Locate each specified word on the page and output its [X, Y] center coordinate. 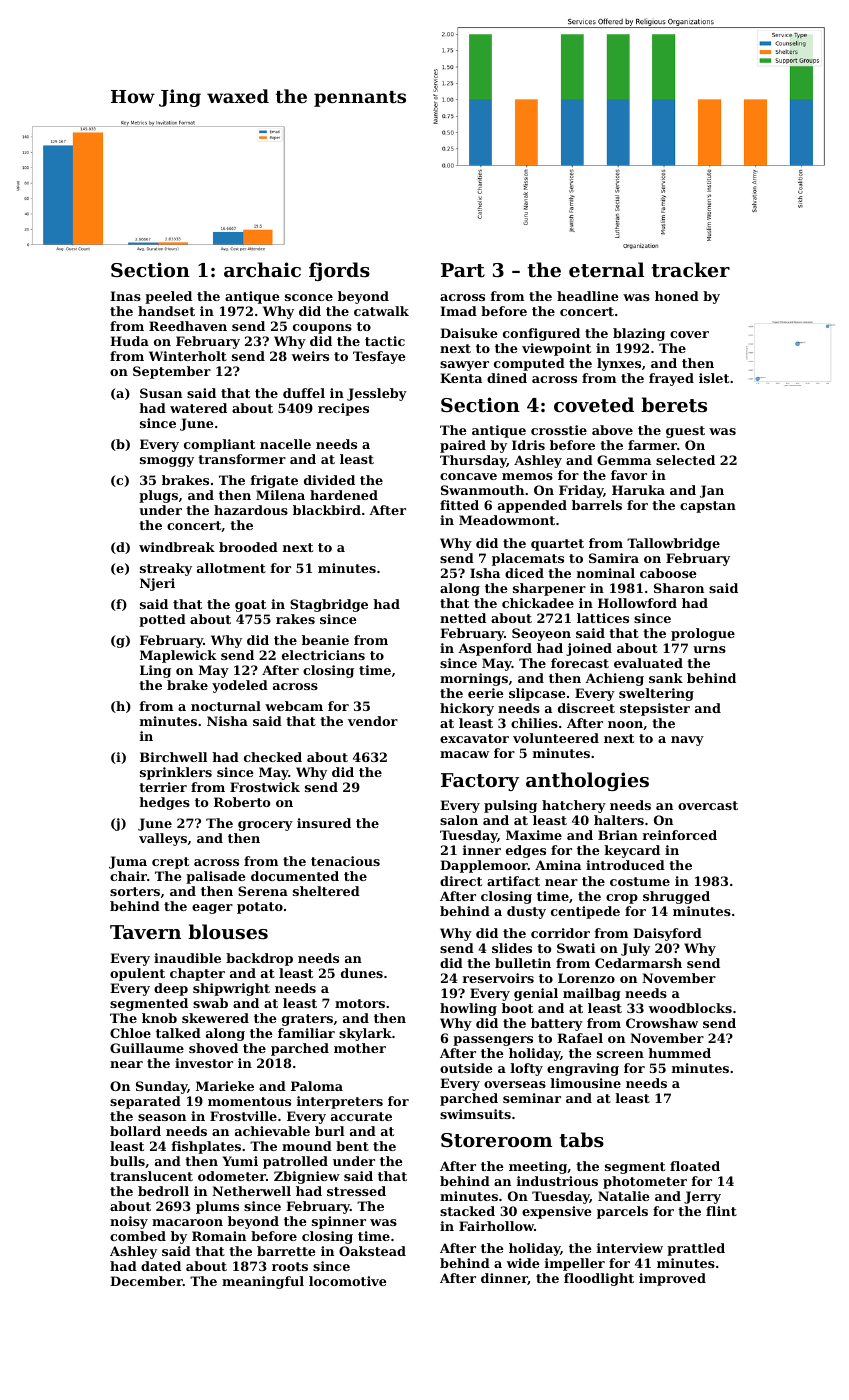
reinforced [679, 835]
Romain [219, 1236]
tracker [690, 270]
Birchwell [173, 757]
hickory [467, 709]
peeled [168, 297]
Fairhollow [496, 1226]
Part [463, 270]
